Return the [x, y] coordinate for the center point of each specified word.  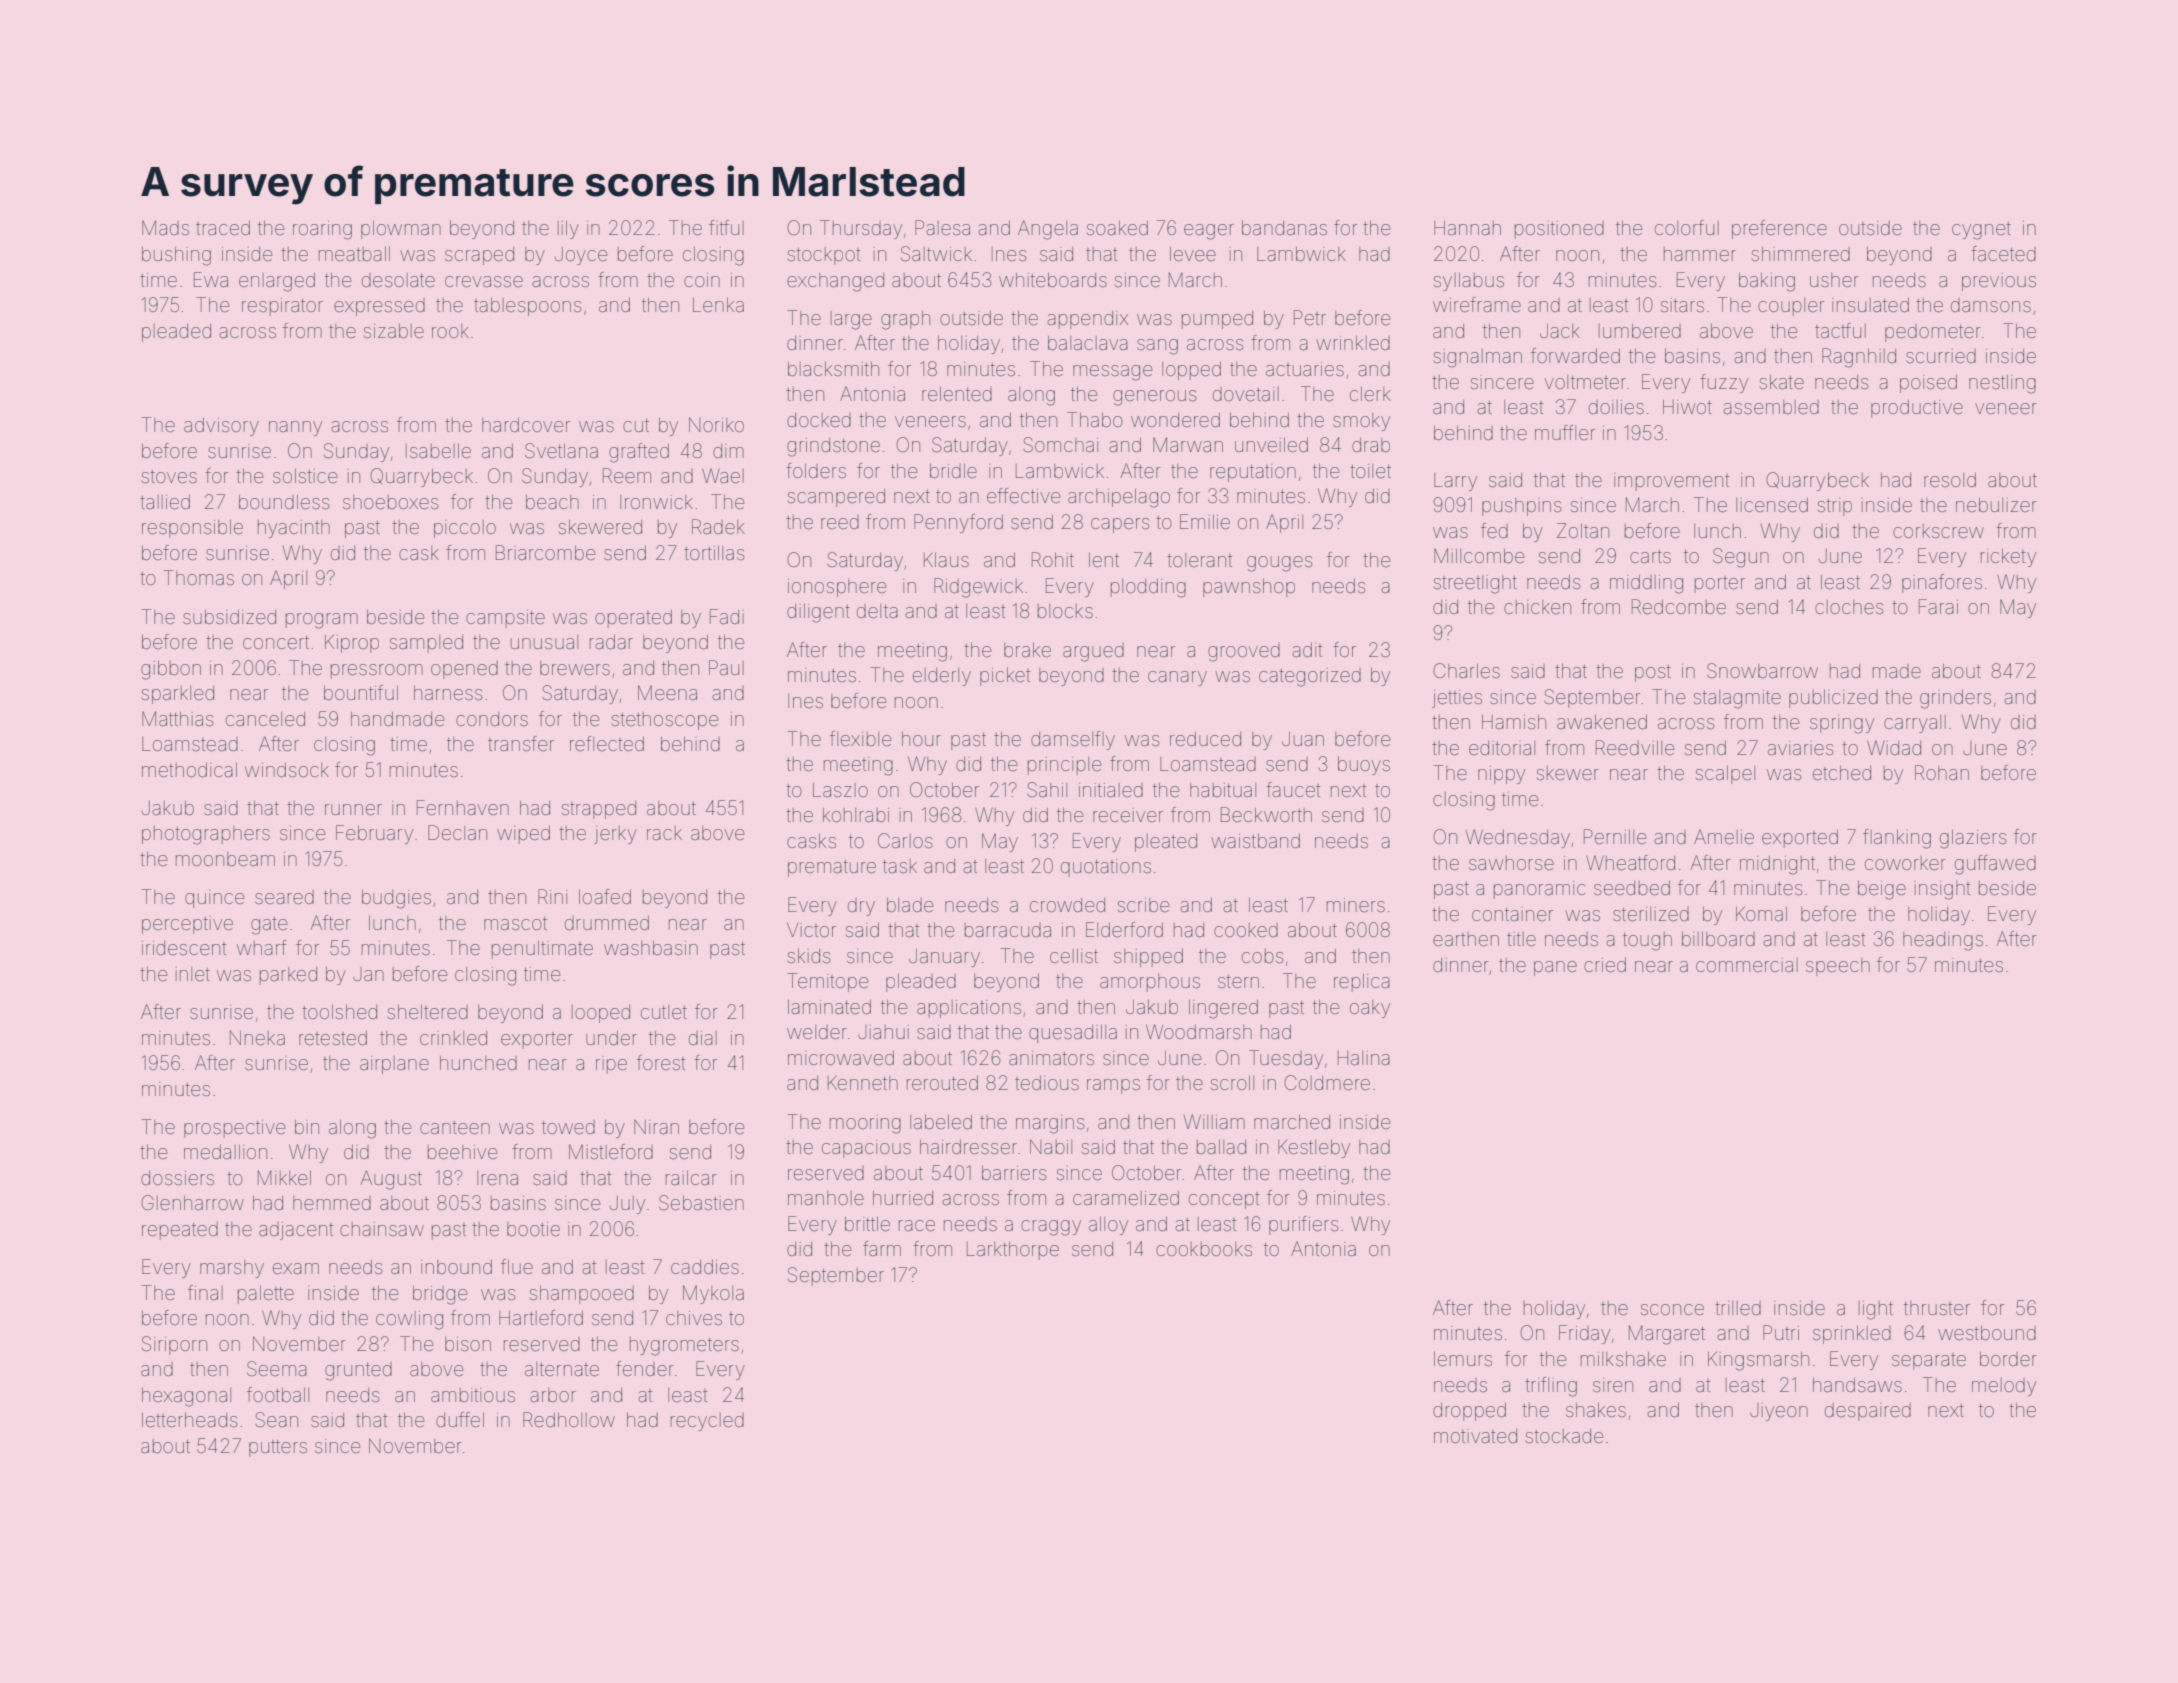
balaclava [1088, 343]
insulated [1870, 305]
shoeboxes [390, 502]
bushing [176, 256]
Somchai [1060, 444]
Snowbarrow [1762, 670]
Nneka [257, 1037]
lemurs [1463, 1359]
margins [1050, 1124]
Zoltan [1583, 530]
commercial [1747, 965]
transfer [521, 743]
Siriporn [174, 1345]
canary [1177, 678]
